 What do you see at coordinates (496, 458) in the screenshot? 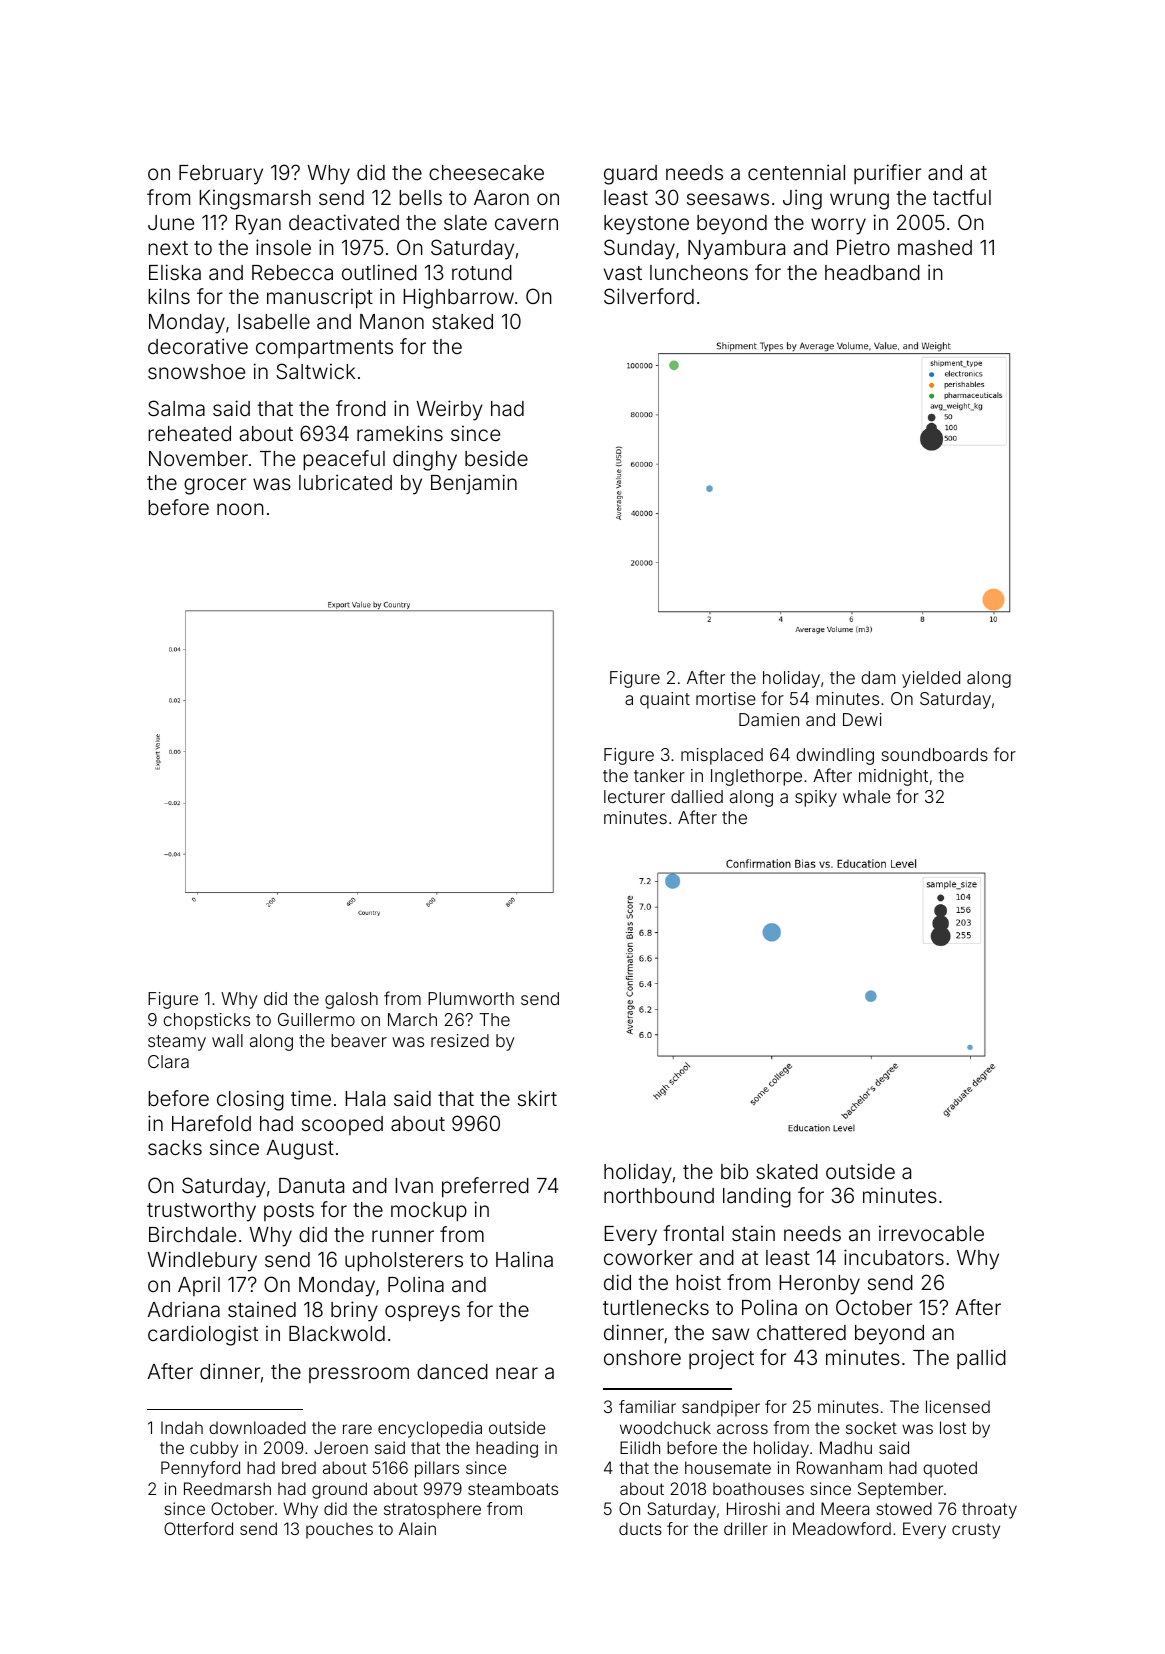
I see `beside` at bounding box center [496, 458].
